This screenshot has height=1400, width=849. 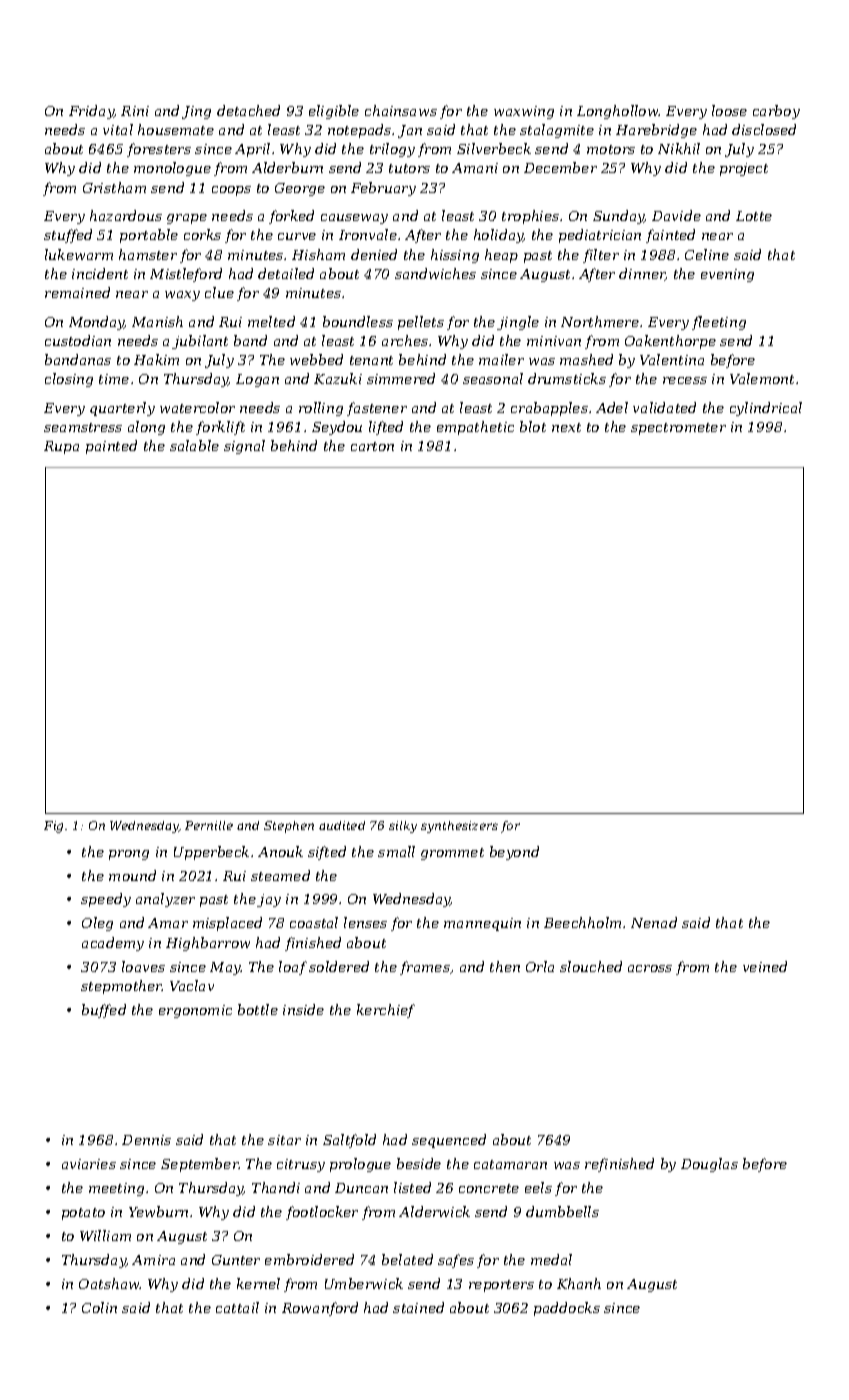 I want to click on carton, so click(x=372, y=446).
